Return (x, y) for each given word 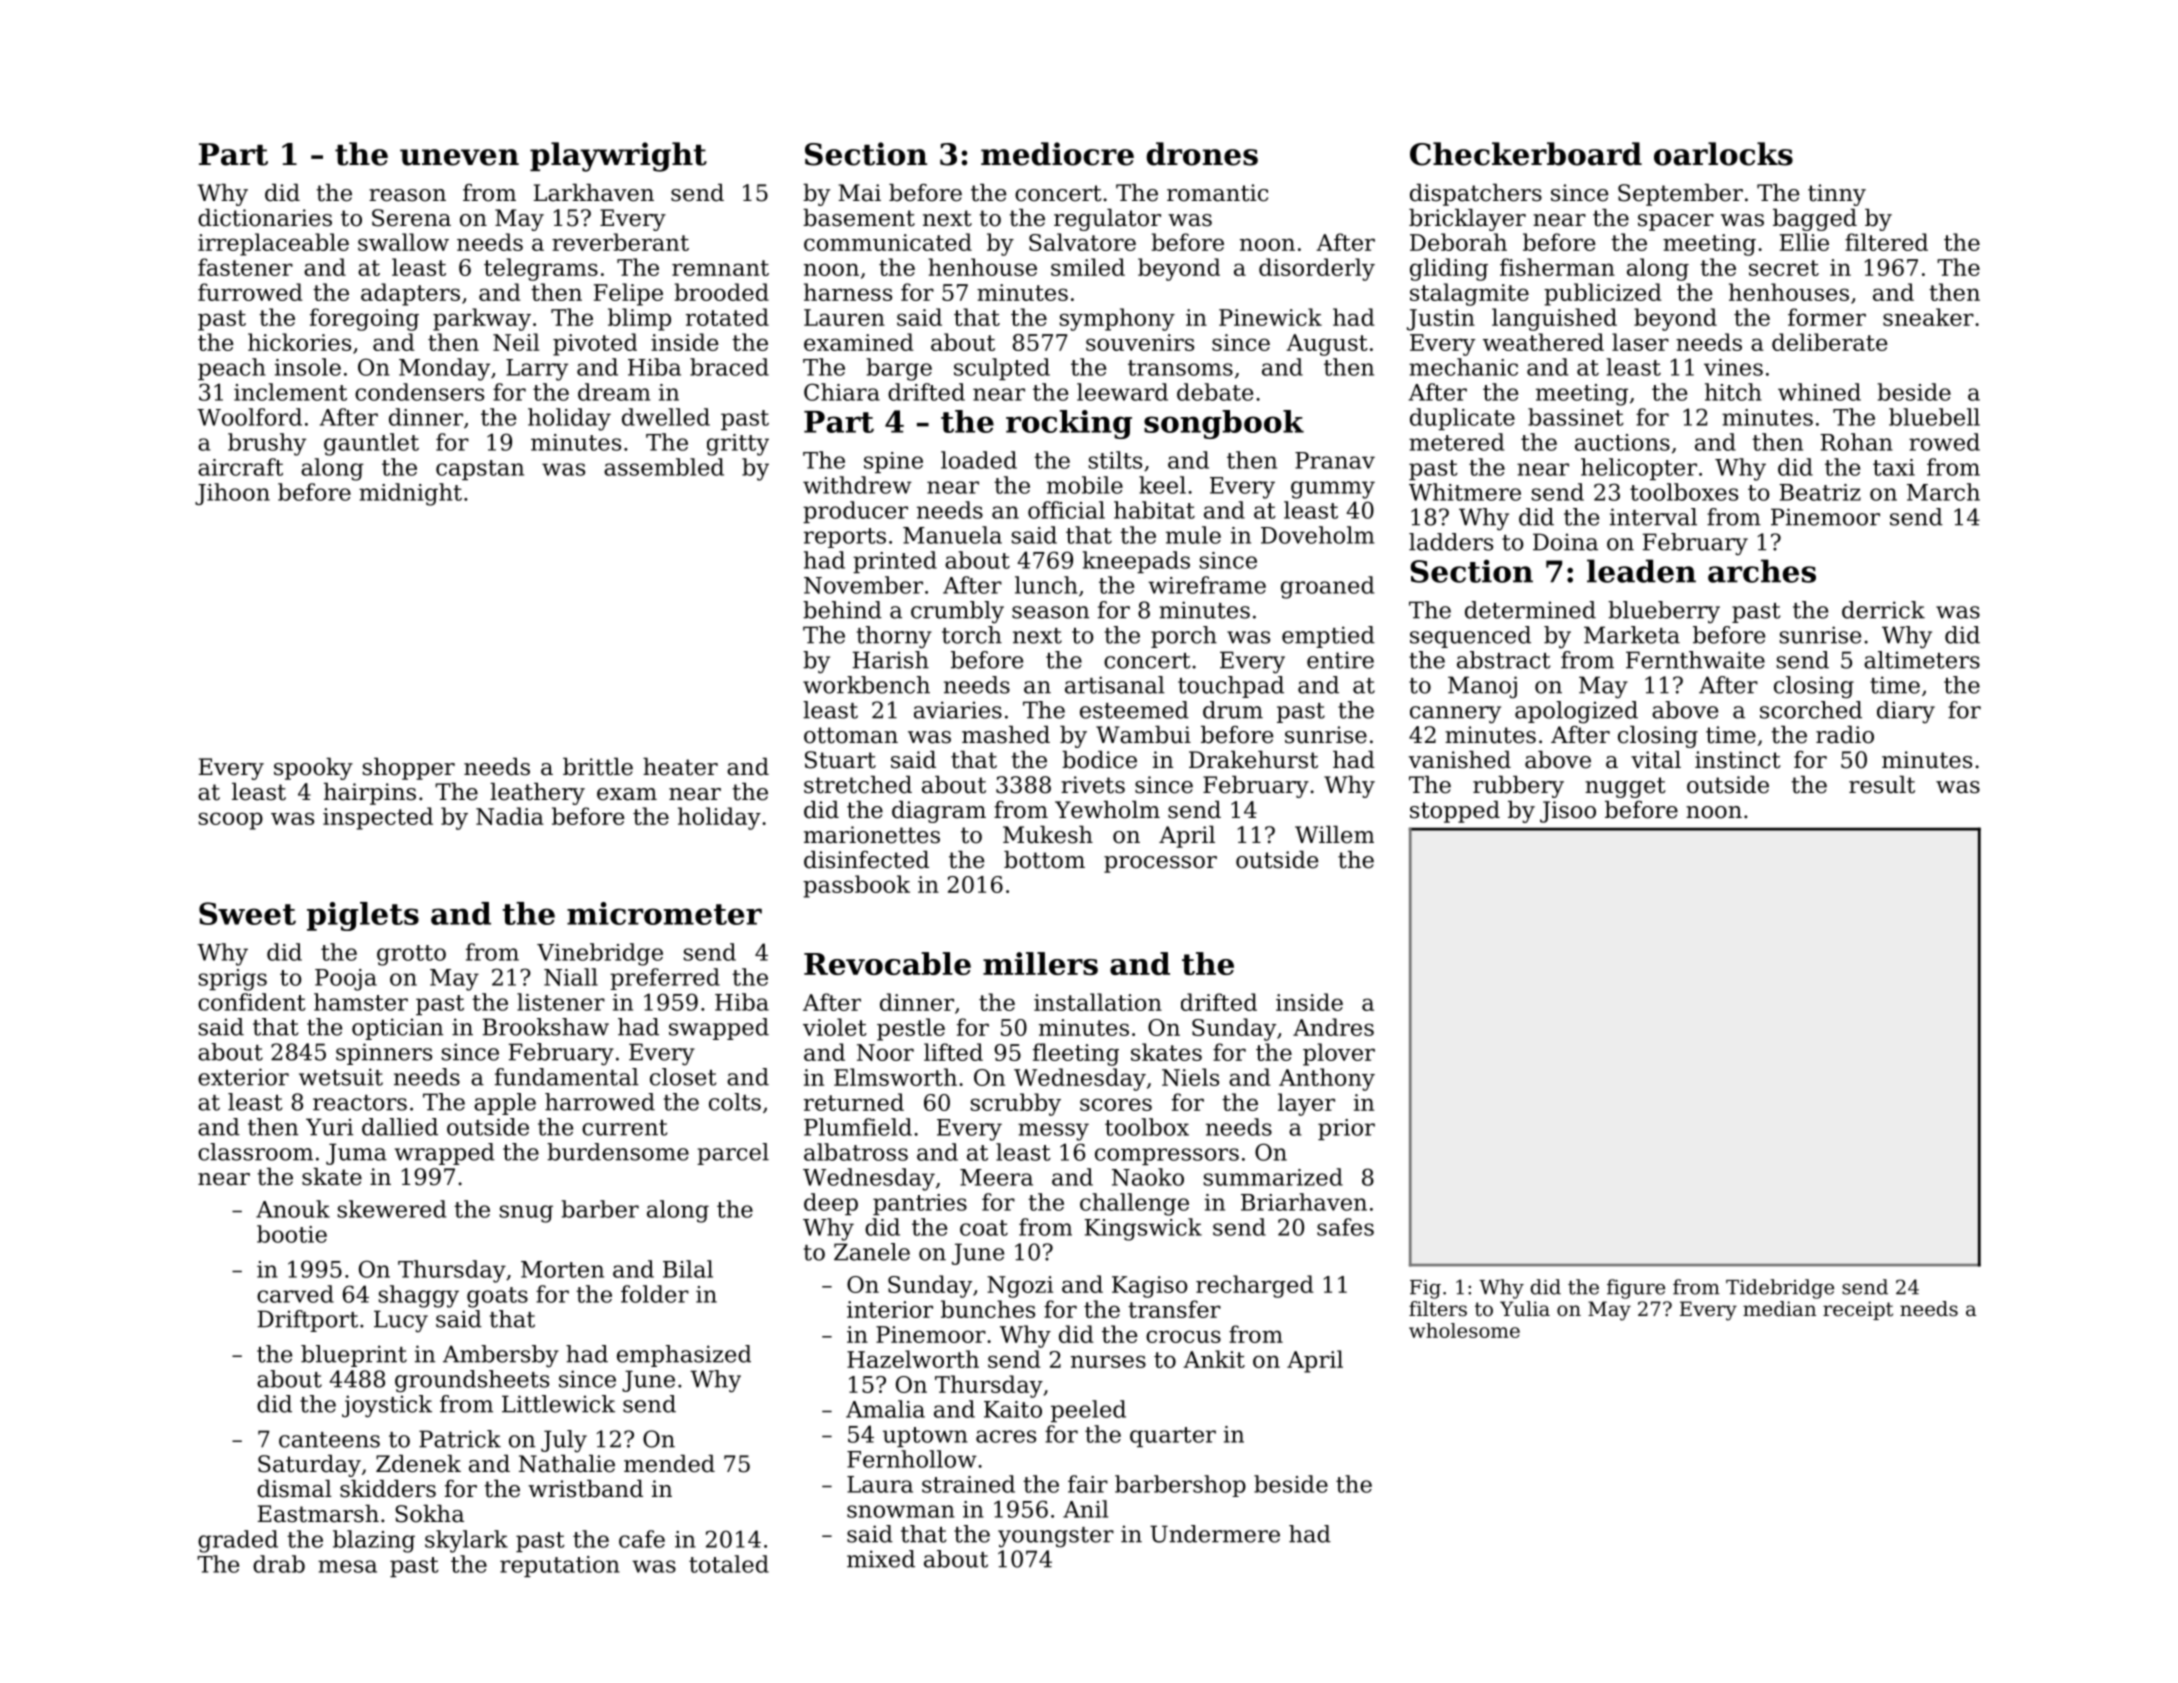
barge (899, 369)
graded (238, 1541)
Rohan (1856, 442)
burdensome (618, 1152)
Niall (571, 977)
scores (1116, 1104)
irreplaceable (273, 244)
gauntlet (371, 444)
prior (1346, 1129)
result (1882, 785)
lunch (1046, 585)
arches (1762, 571)
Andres (1333, 1027)
